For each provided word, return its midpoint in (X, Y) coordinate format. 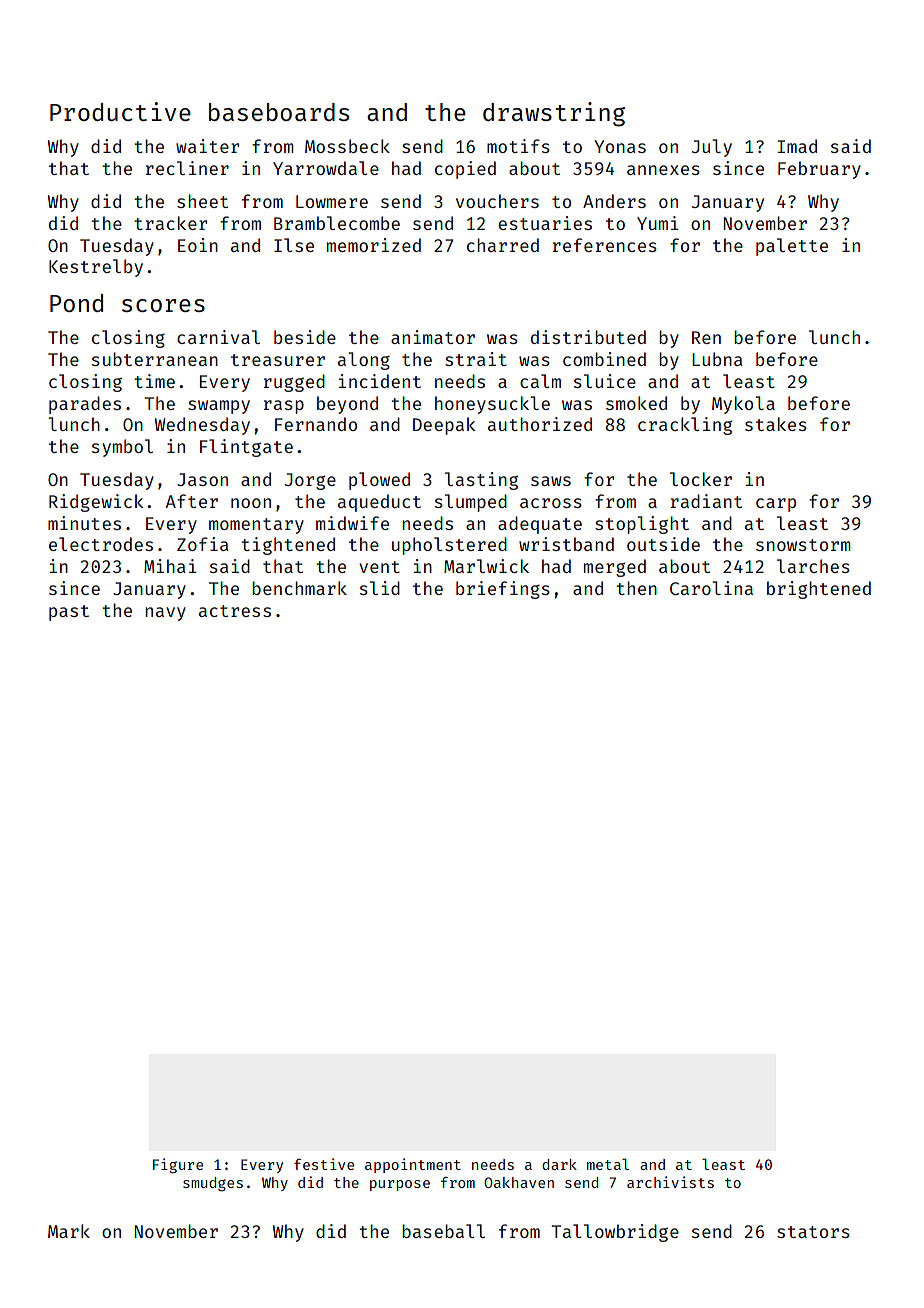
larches (813, 566)
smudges (213, 1184)
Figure (178, 1165)
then (636, 588)
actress (235, 611)
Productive (120, 111)
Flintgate (246, 448)
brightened (819, 590)
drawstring (554, 114)
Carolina (711, 588)
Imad (797, 146)
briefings (503, 590)
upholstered (449, 546)
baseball (443, 1231)
